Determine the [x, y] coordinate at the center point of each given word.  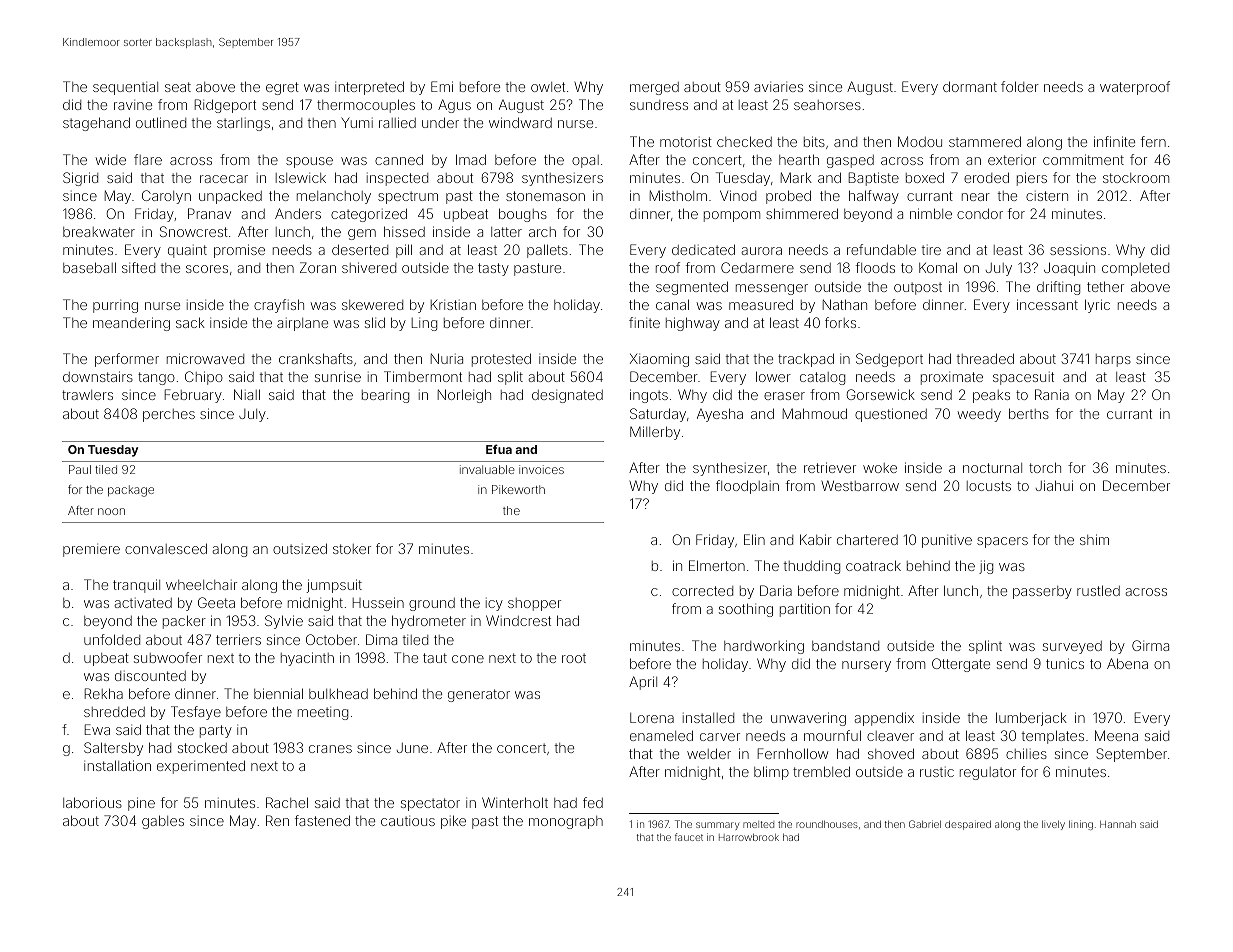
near [976, 197]
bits [814, 141]
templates [1053, 737]
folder [1020, 86]
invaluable [487, 469]
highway [693, 324]
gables [163, 822]
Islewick [301, 177]
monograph [566, 822]
